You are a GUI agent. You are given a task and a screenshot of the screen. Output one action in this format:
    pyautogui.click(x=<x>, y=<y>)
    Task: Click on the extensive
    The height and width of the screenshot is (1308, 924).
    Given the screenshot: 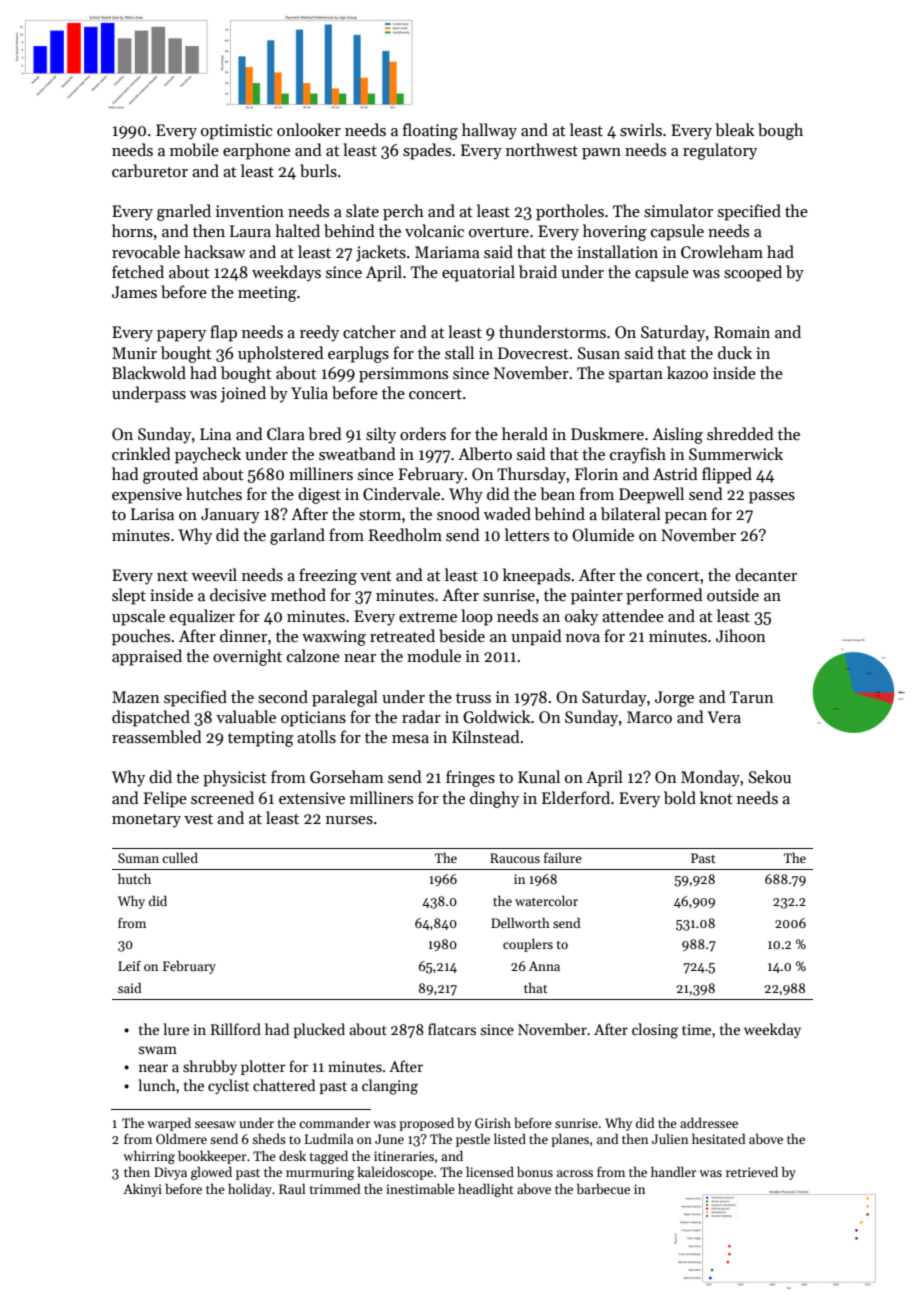 What is the action you would take?
    pyautogui.click(x=312, y=798)
